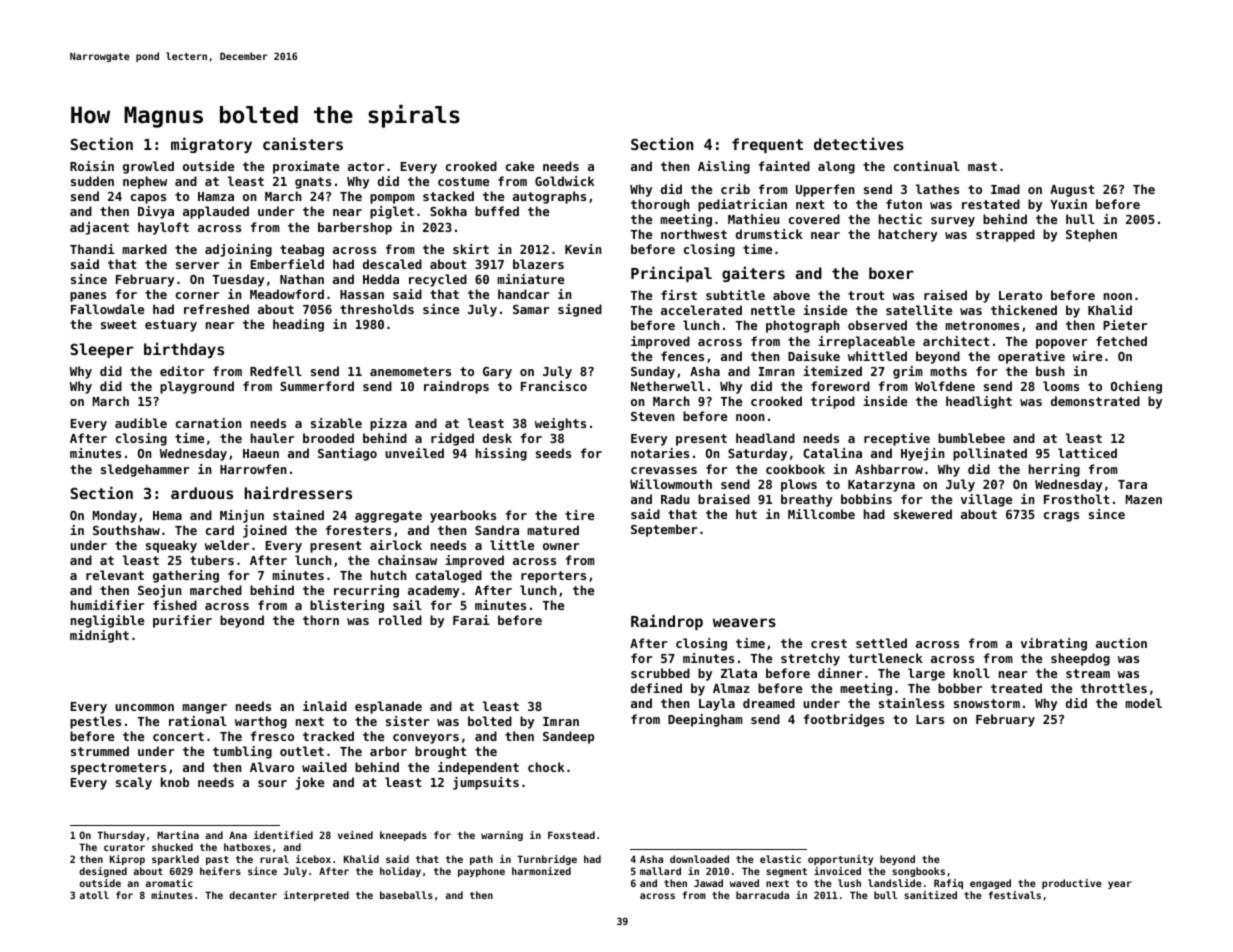  I want to click on Sandeep, so click(568, 737).
